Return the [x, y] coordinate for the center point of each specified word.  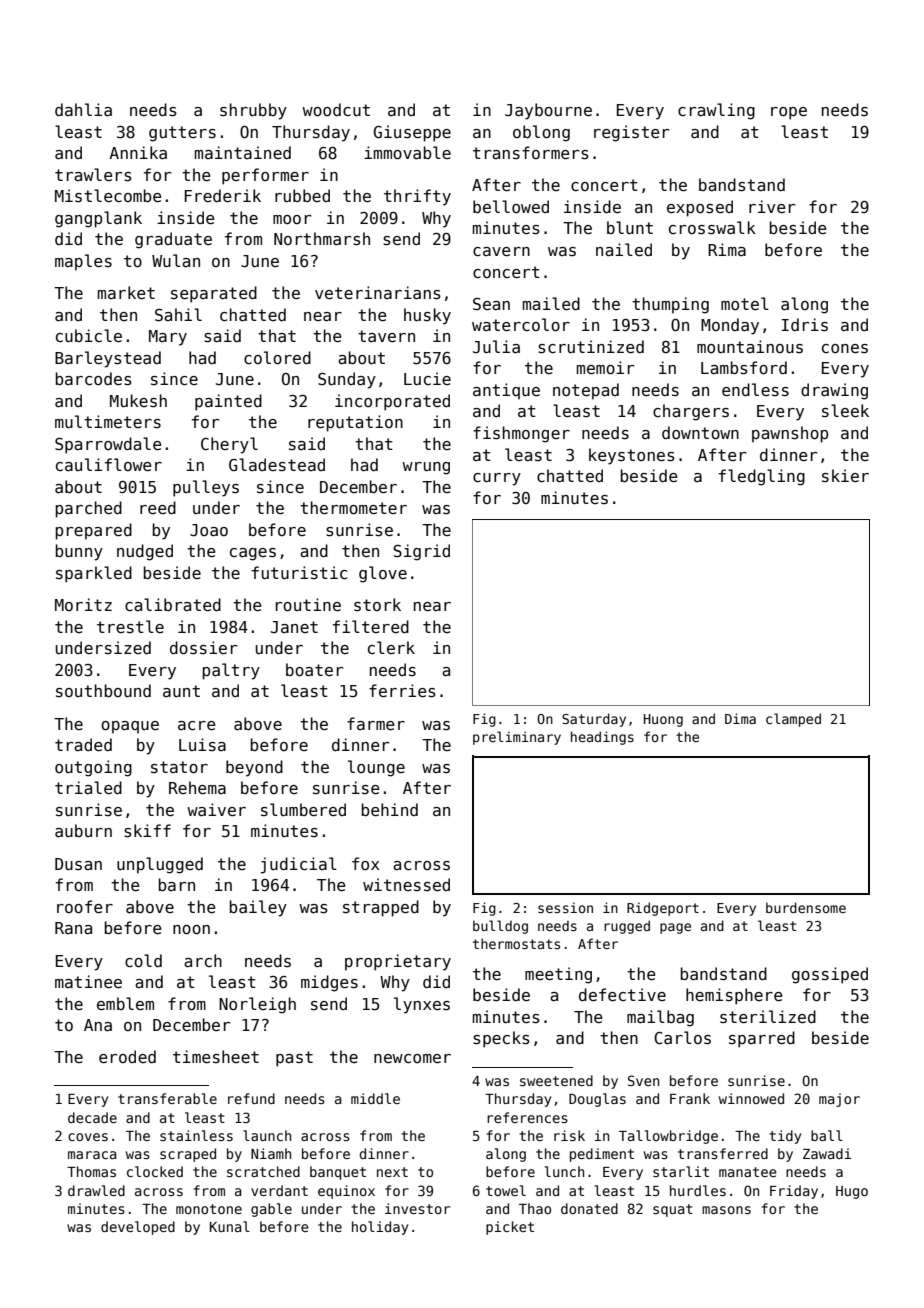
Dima [740, 718]
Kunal [230, 1226]
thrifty [417, 197]
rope [789, 113]
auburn [83, 830]
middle [375, 1098]
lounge [376, 768]
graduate [173, 240]
